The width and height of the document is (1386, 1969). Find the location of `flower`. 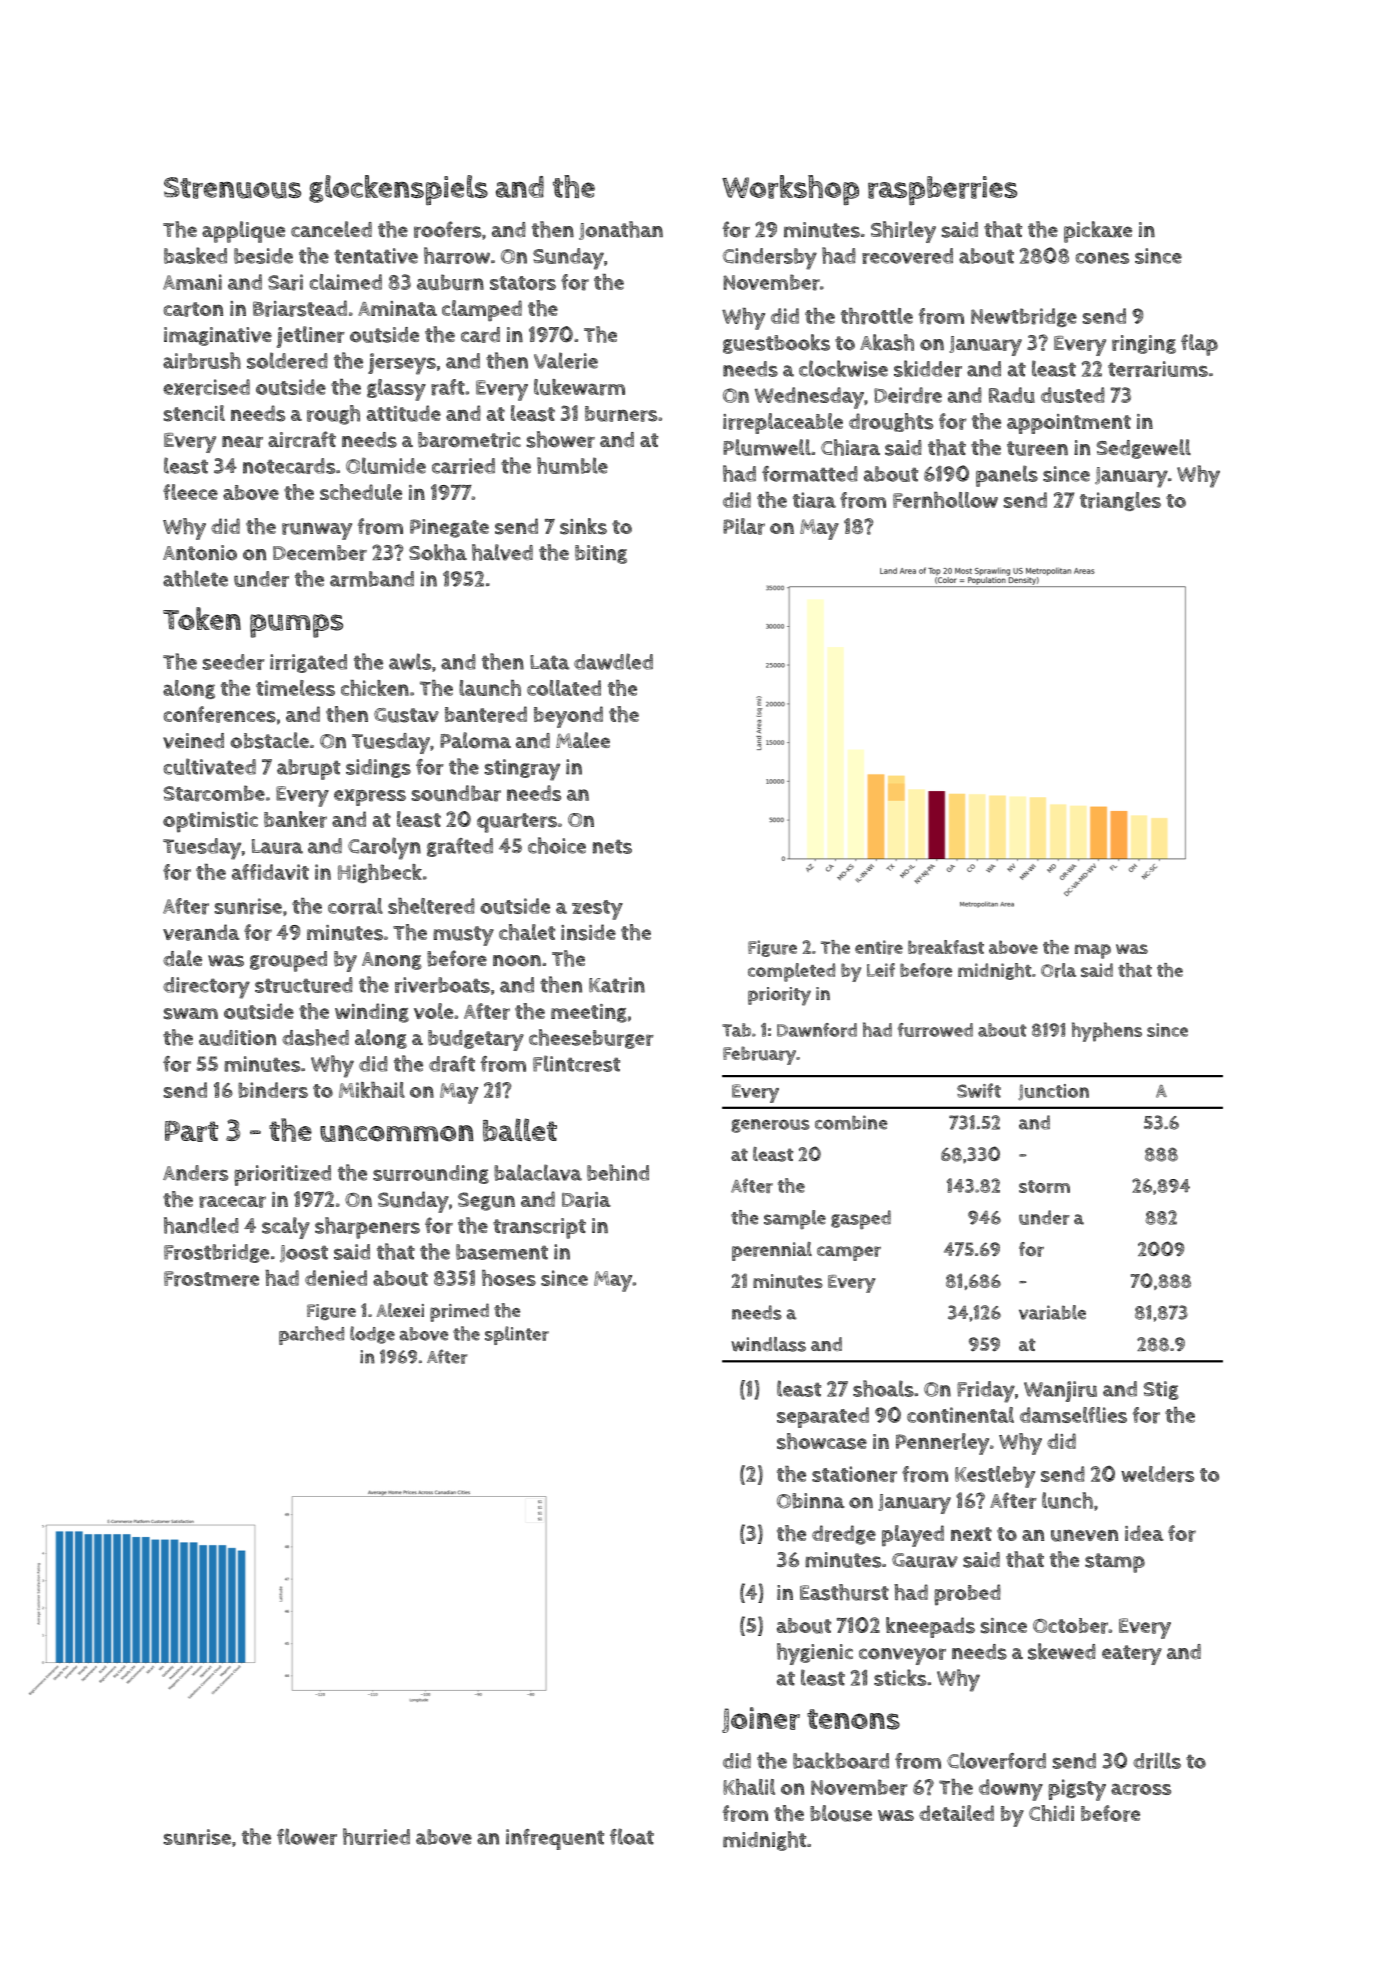

flower is located at coordinates (307, 1836).
